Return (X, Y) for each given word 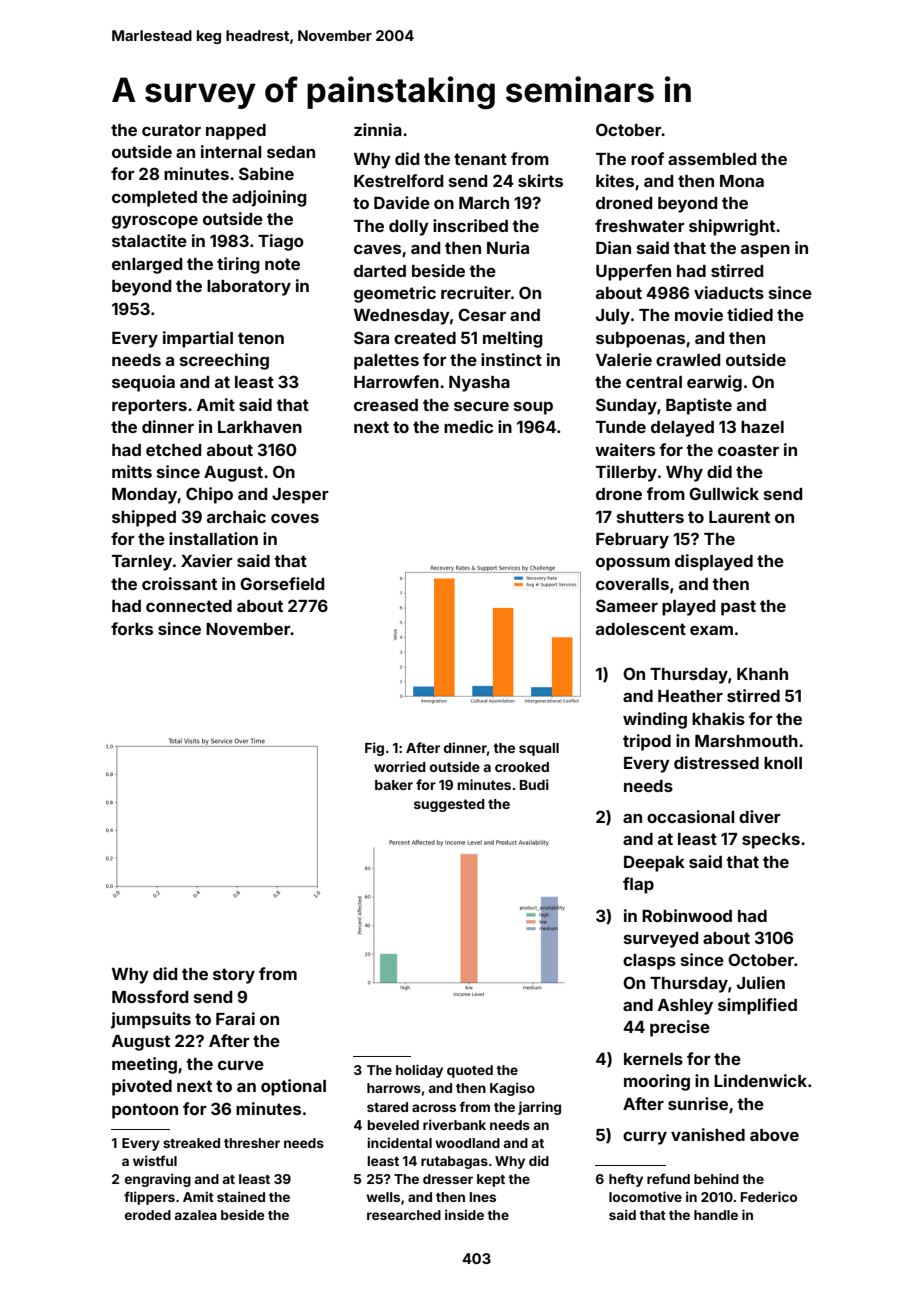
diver (760, 816)
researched (404, 1215)
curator (171, 130)
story (234, 976)
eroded (148, 1215)
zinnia (378, 129)
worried (400, 766)
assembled (712, 159)
